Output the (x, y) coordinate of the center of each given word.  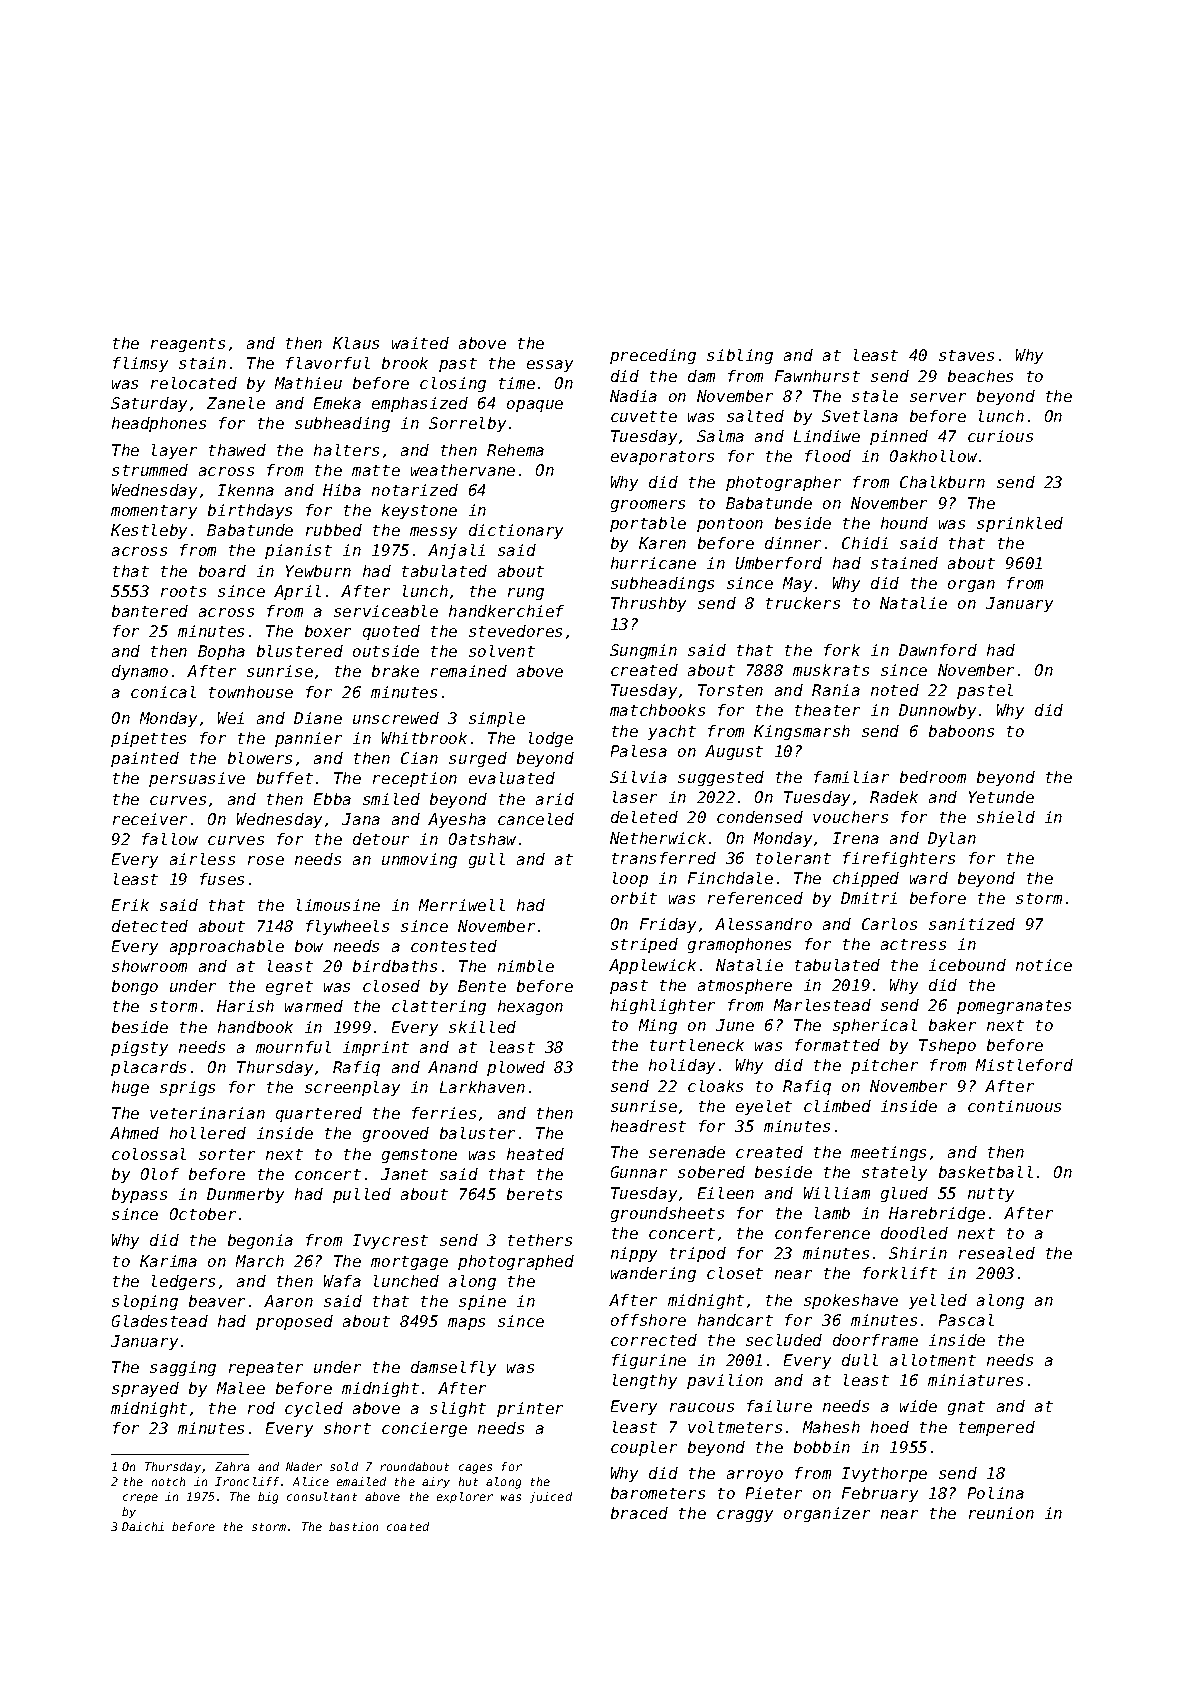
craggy (745, 1516)
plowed (516, 1068)
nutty (991, 1195)
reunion (1001, 1513)
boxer (328, 631)
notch (168, 1481)
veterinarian (207, 1113)
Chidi (865, 543)
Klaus (356, 343)
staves (966, 355)
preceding (653, 356)
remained (469, 671)
